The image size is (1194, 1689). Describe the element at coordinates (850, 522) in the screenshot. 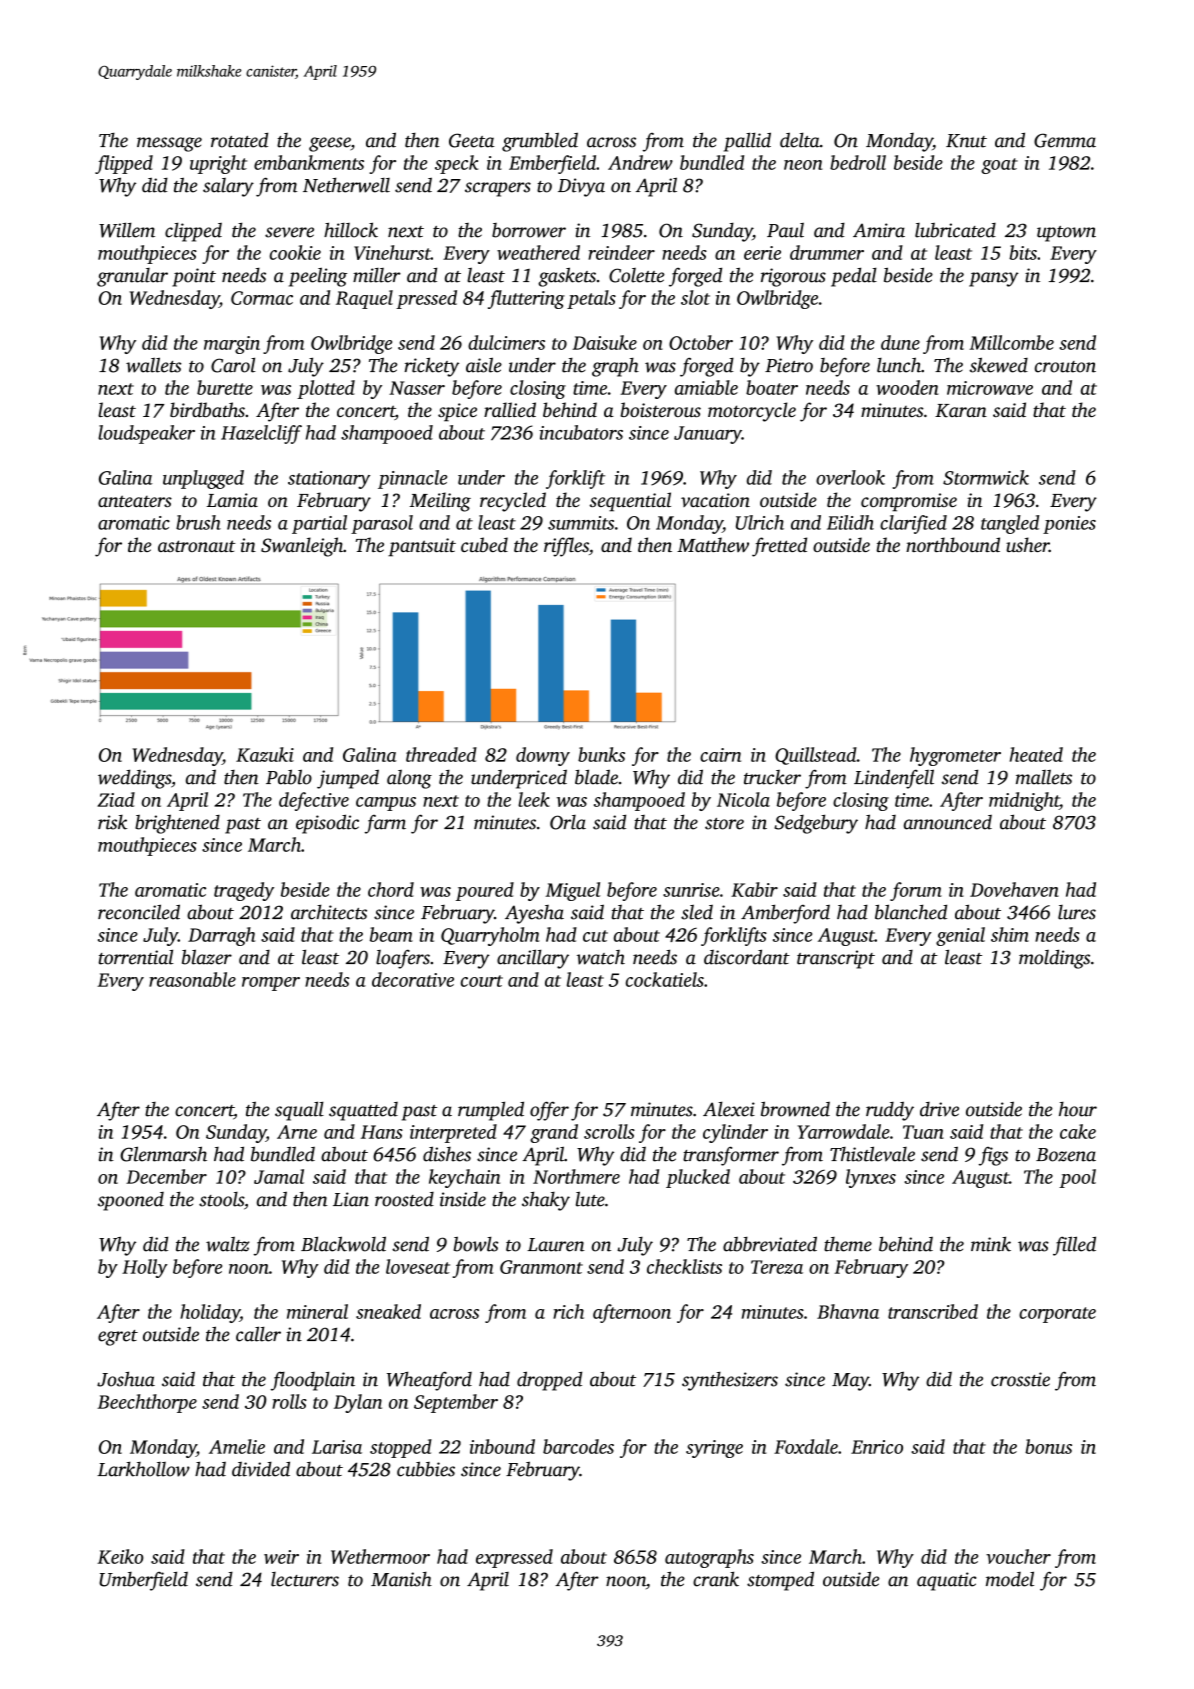

I see `Eilidh` at that location.
